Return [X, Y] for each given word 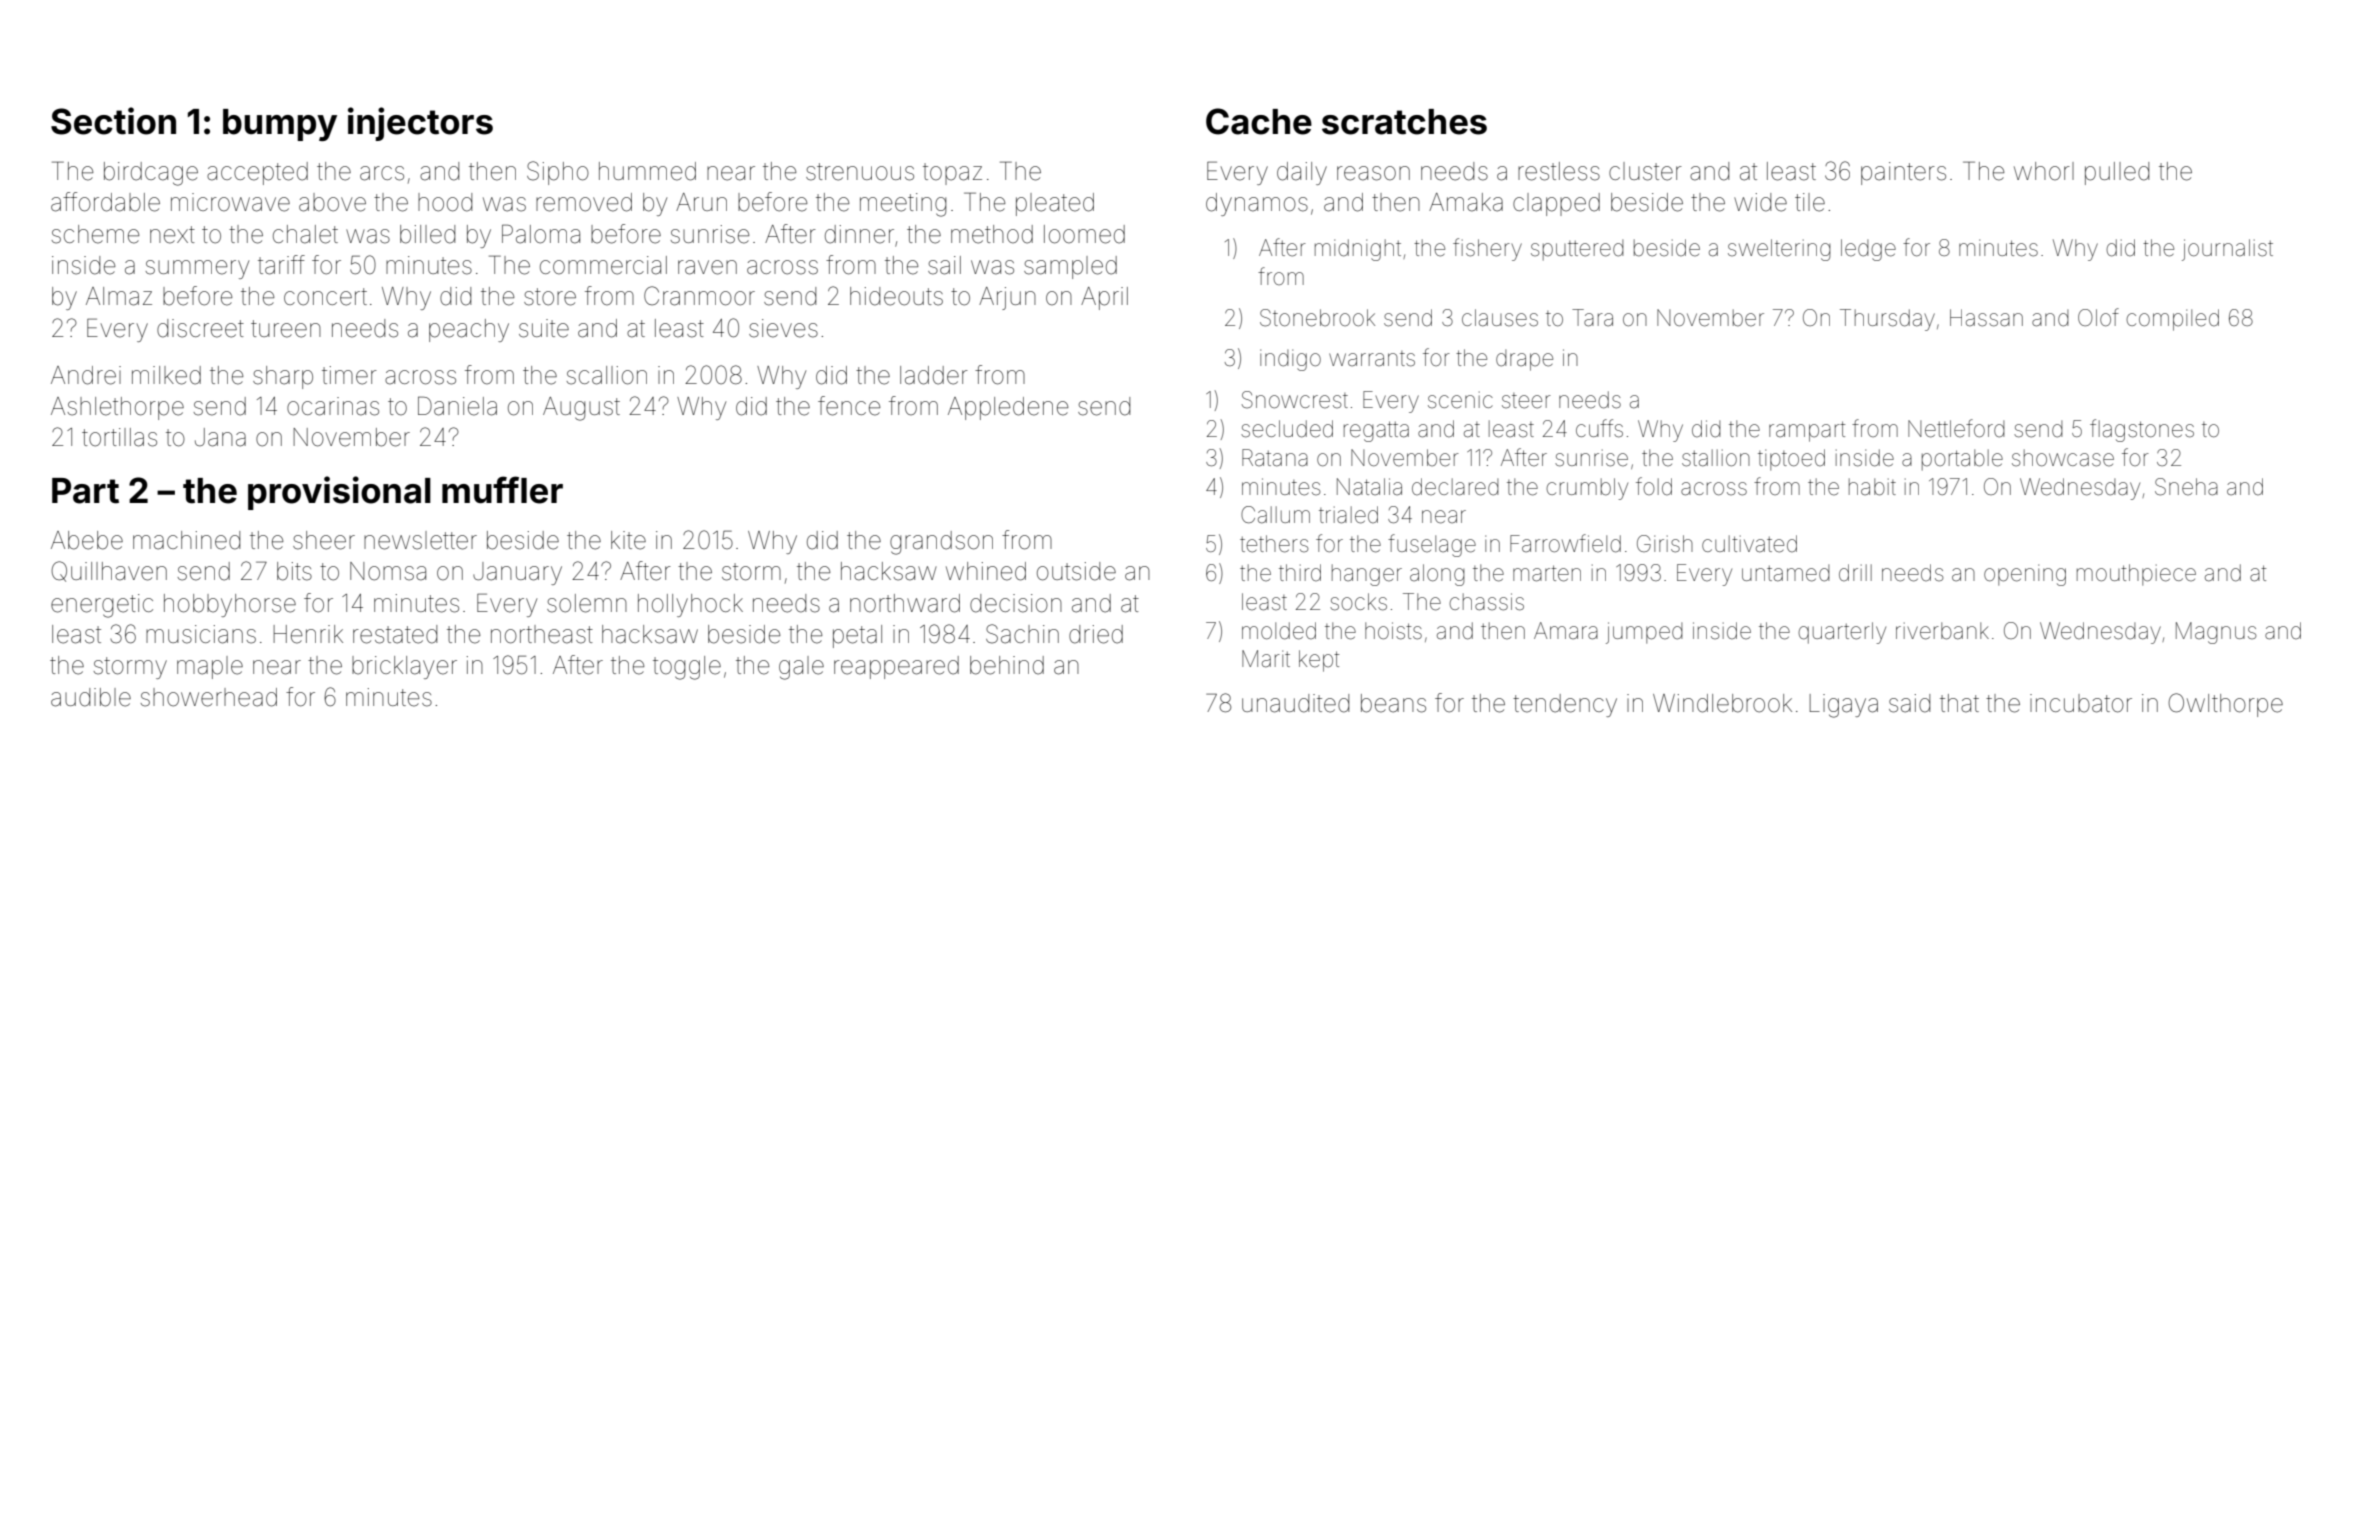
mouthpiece [2136, 575]
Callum [1275, 515]
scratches [1404, 122]
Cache [1259, 121]
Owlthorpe [2225, 705]
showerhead [209, 697]
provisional [339, 493]
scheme [96, 234]
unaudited [1295, 703]
